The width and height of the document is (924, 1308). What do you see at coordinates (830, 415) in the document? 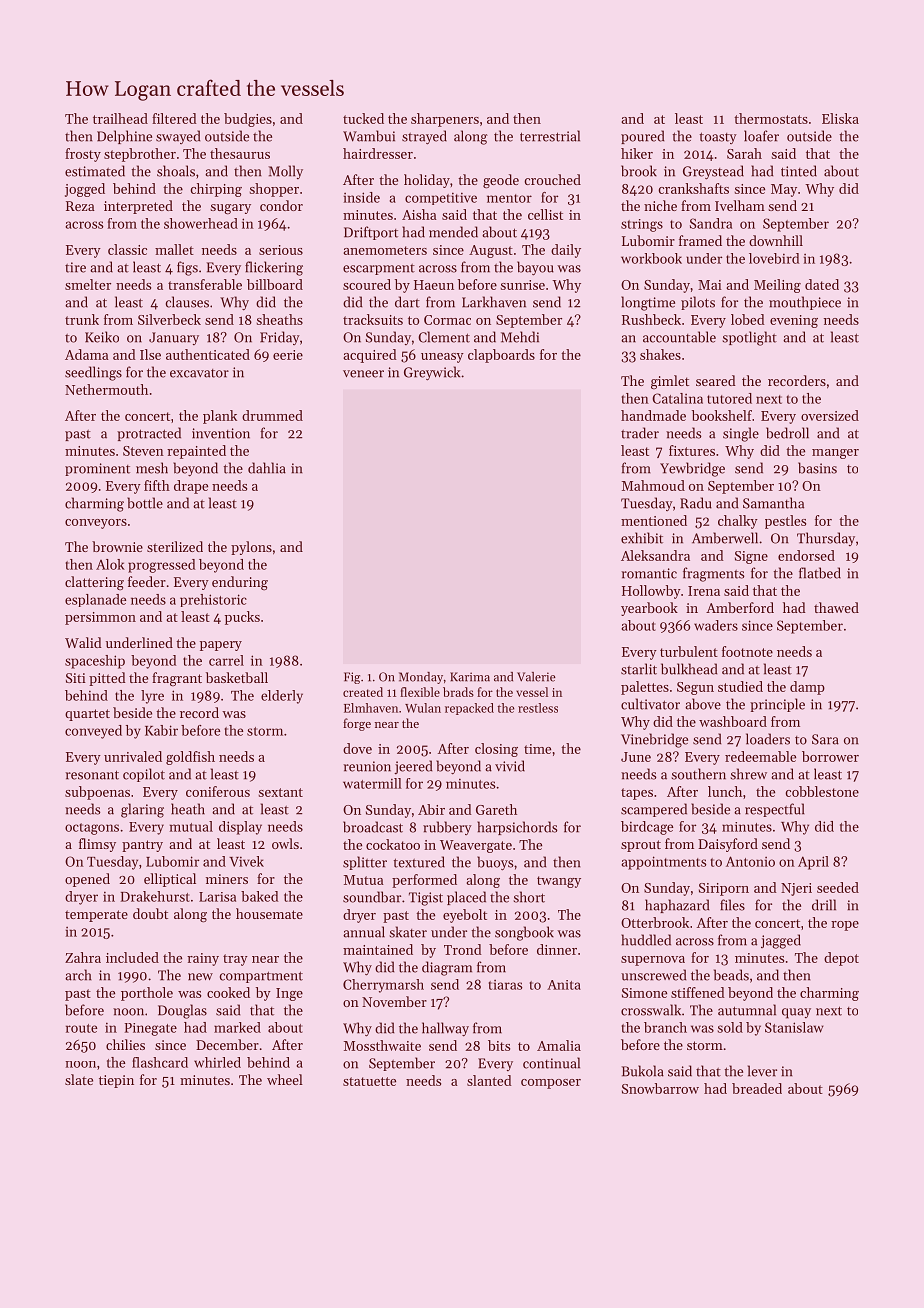
I see `oversized` at bounding box center [830, 415].
